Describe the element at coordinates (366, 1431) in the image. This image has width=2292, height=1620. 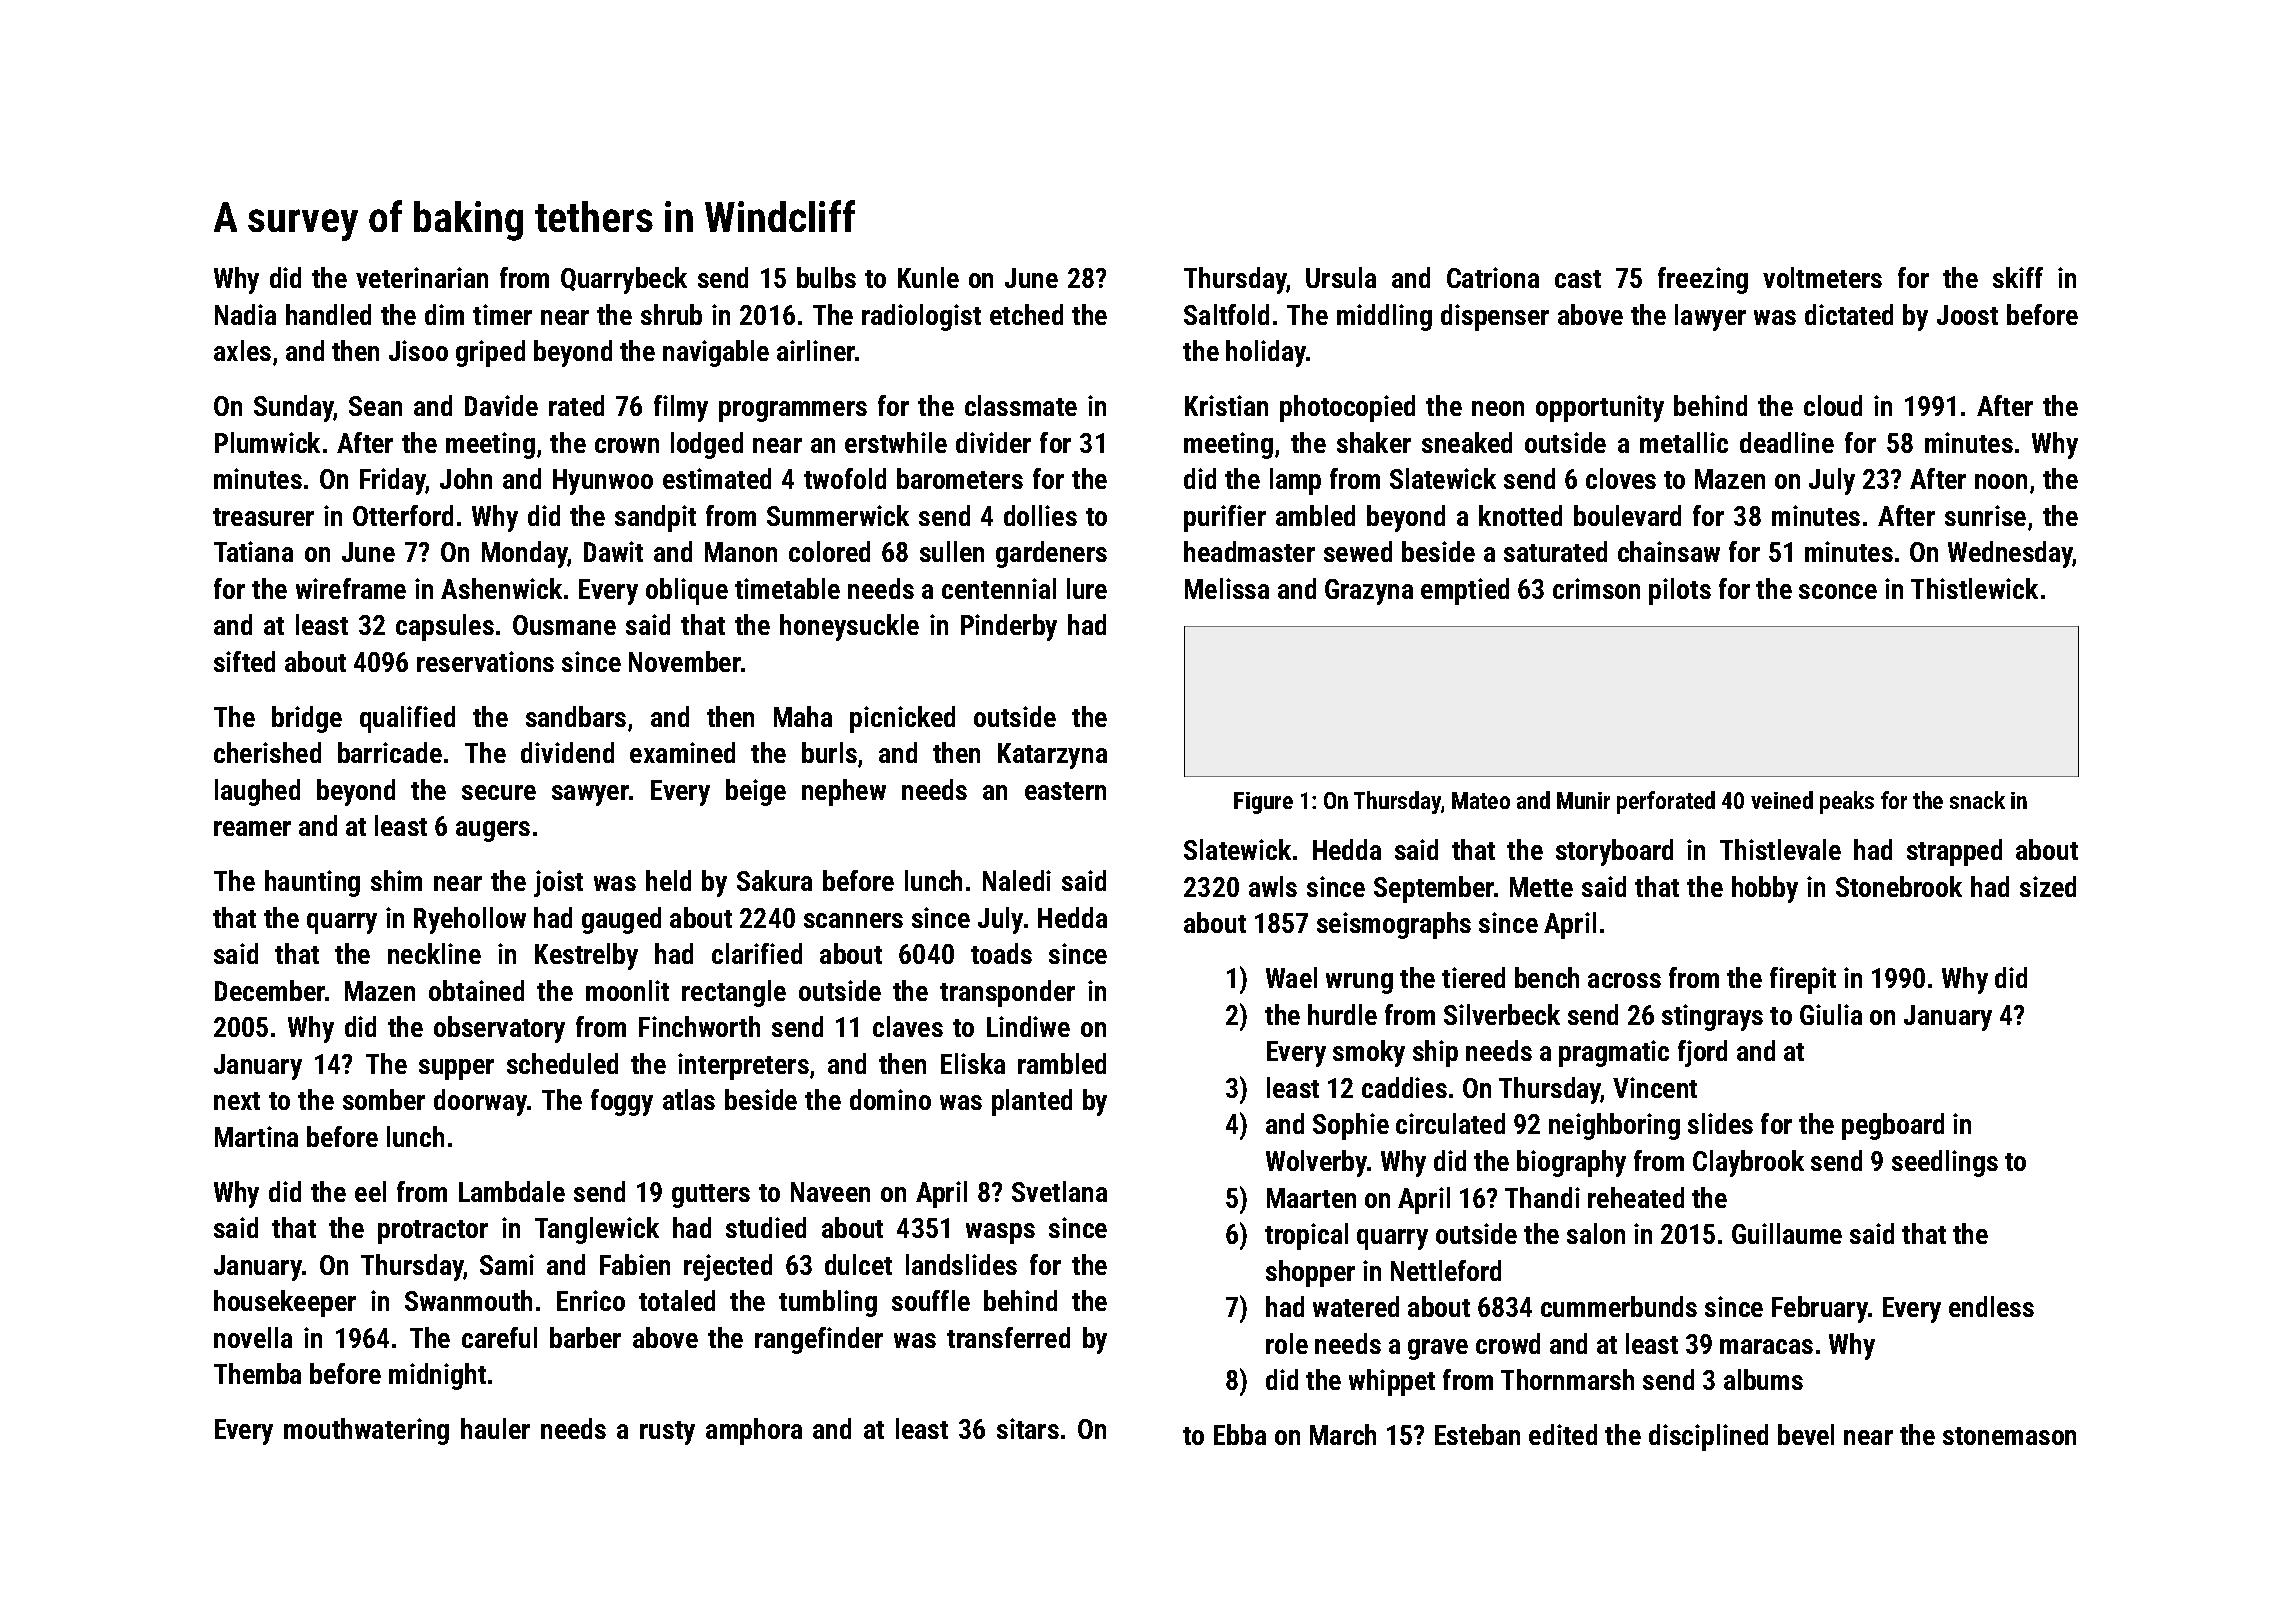
I see `mouthwatering` at that location.
